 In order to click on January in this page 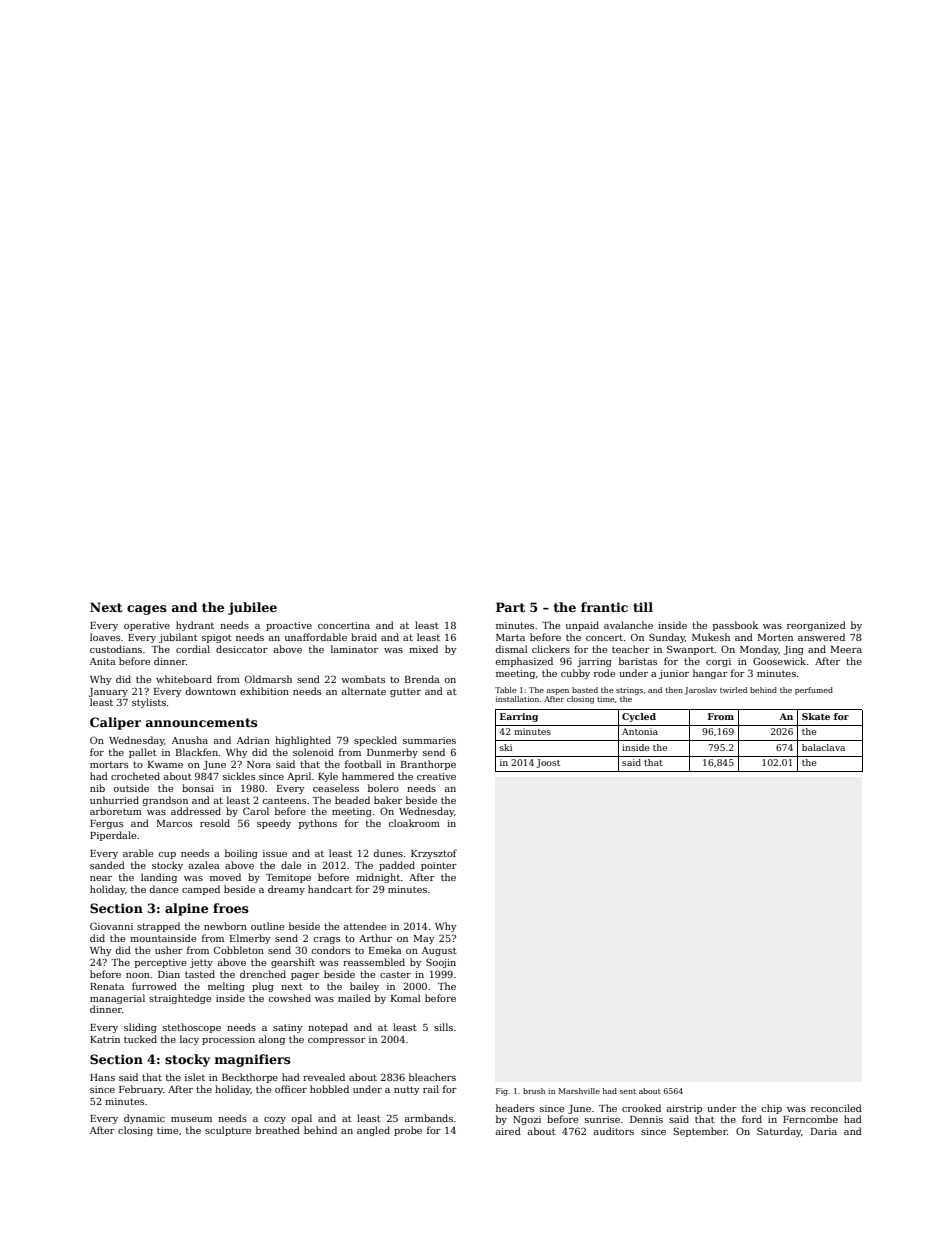, I will do `click(108, 692)`.
